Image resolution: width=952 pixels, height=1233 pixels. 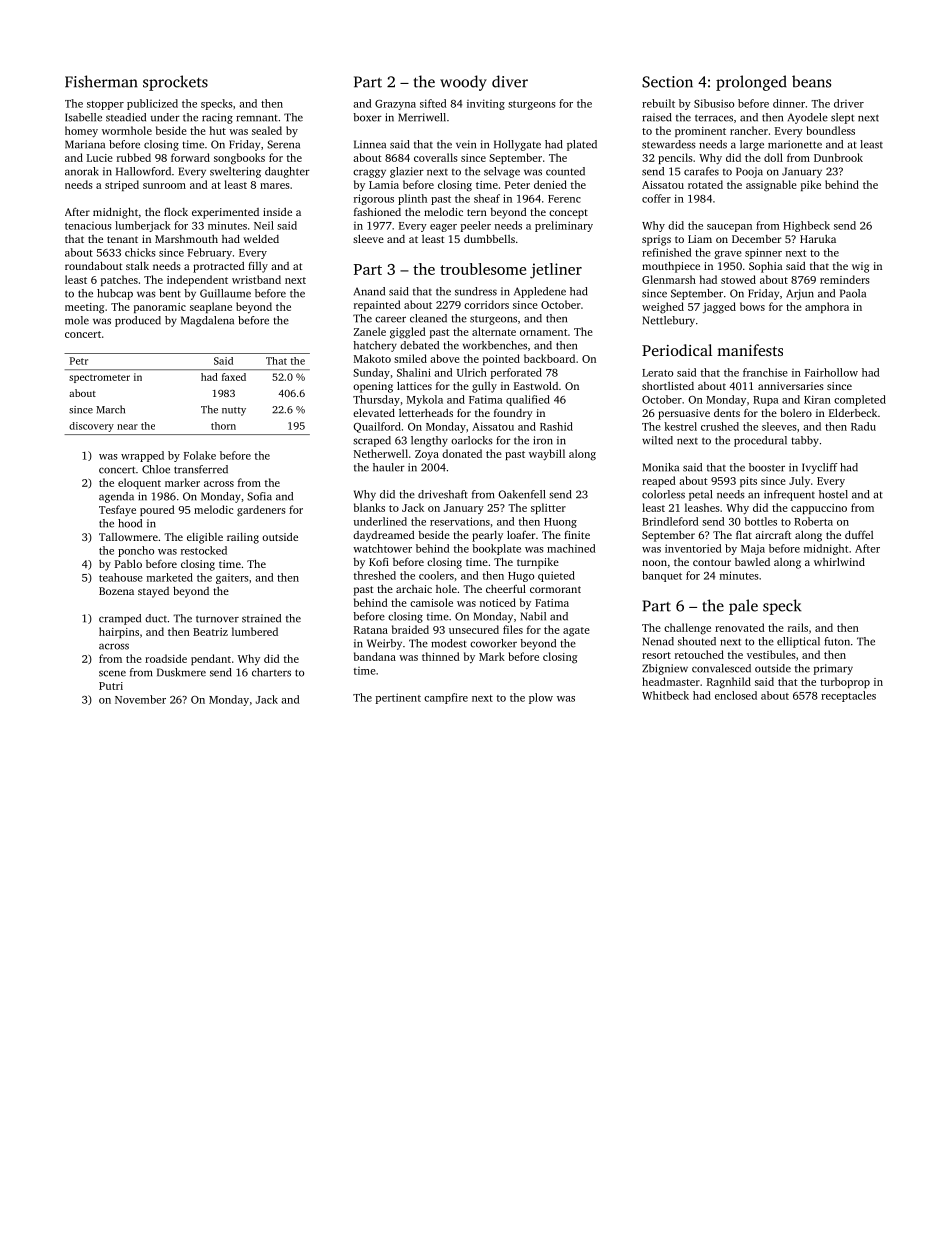 What do you see at coordinates (112, 673) in the image?
I see `scene` at bounding box center [112, 673].
